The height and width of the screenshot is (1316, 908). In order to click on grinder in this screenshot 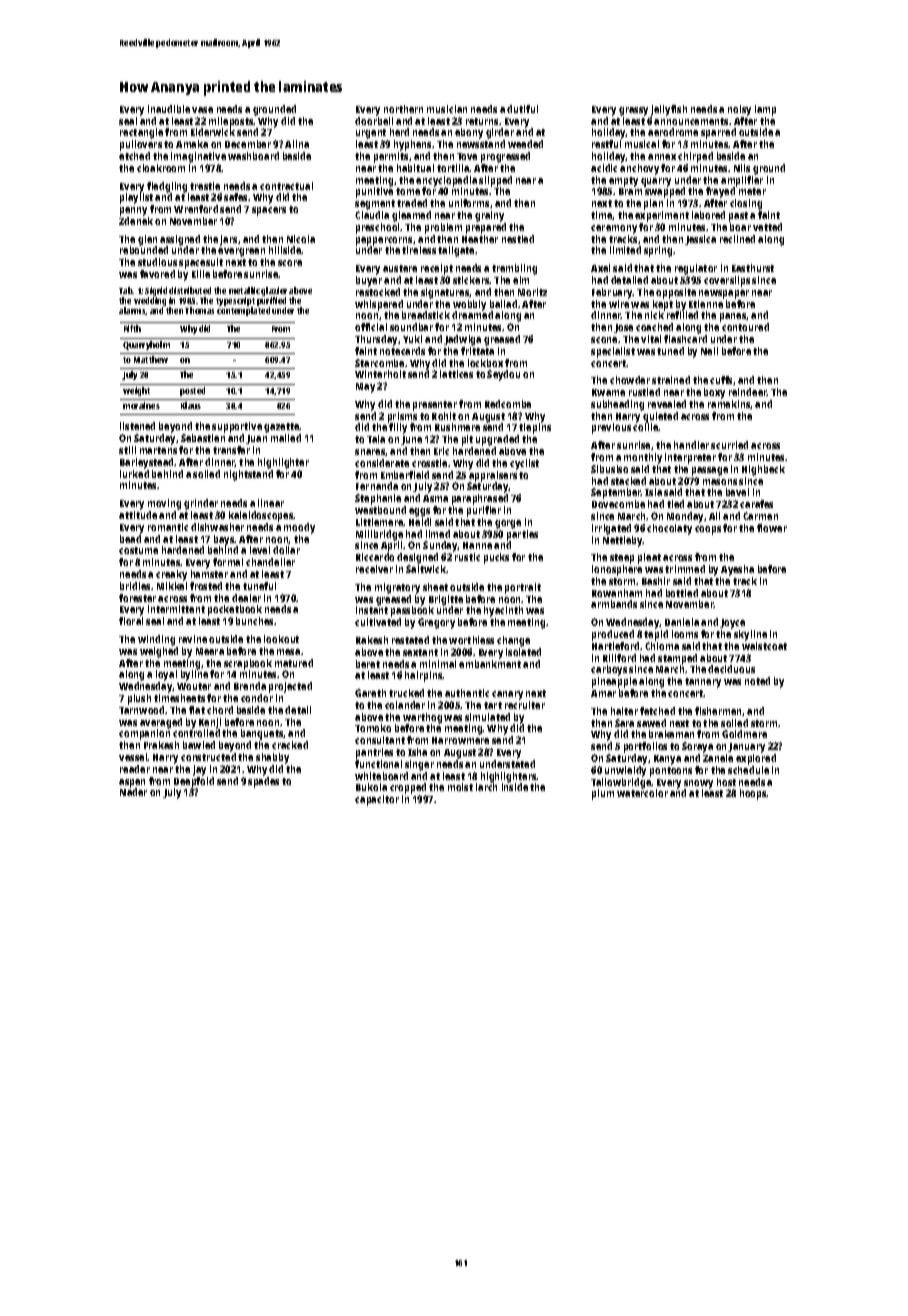, I will do `click(201, 504)`.
